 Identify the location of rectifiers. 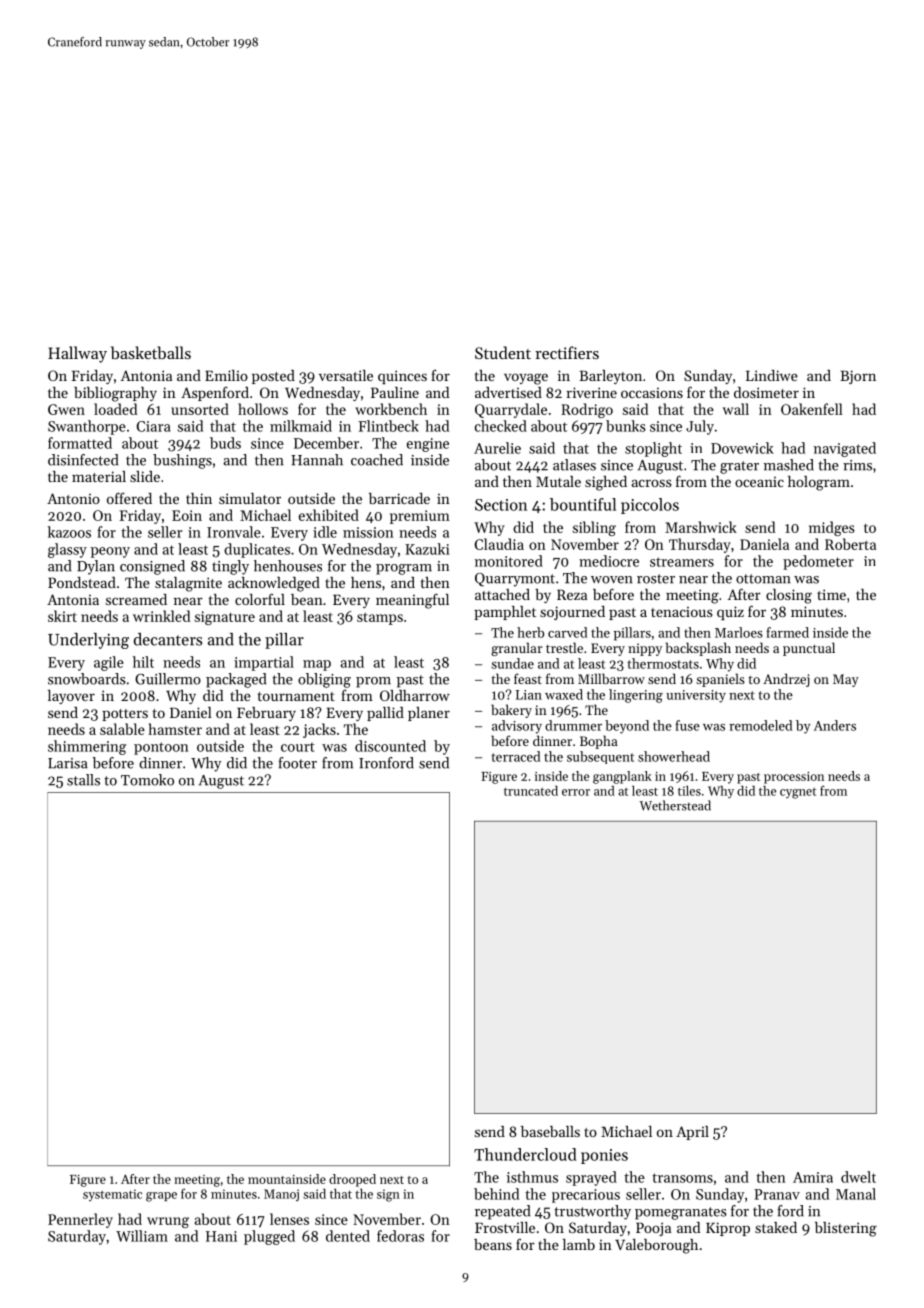
(567, 352).
